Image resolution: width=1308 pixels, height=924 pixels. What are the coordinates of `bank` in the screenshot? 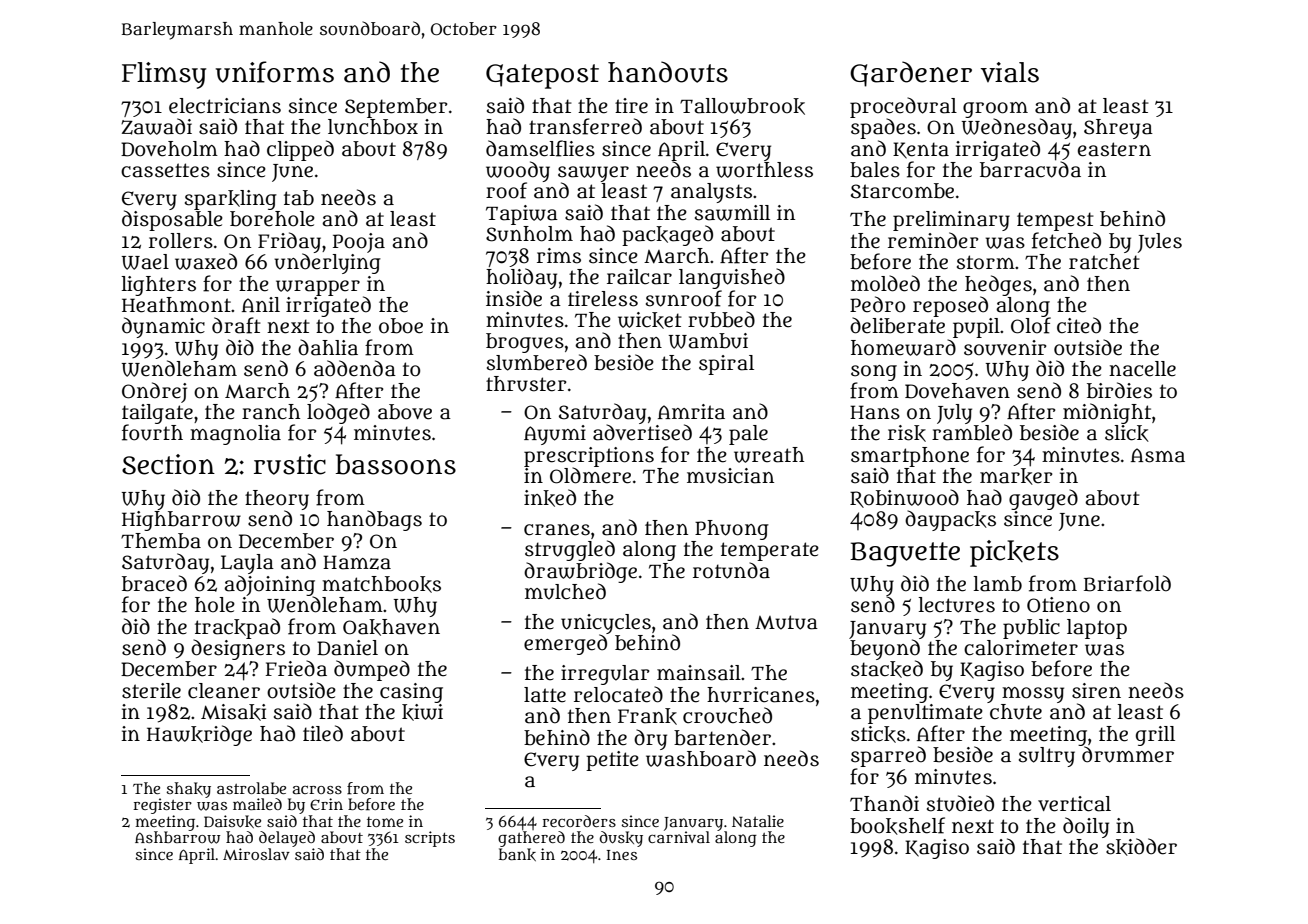 It's located at (517, 854).
